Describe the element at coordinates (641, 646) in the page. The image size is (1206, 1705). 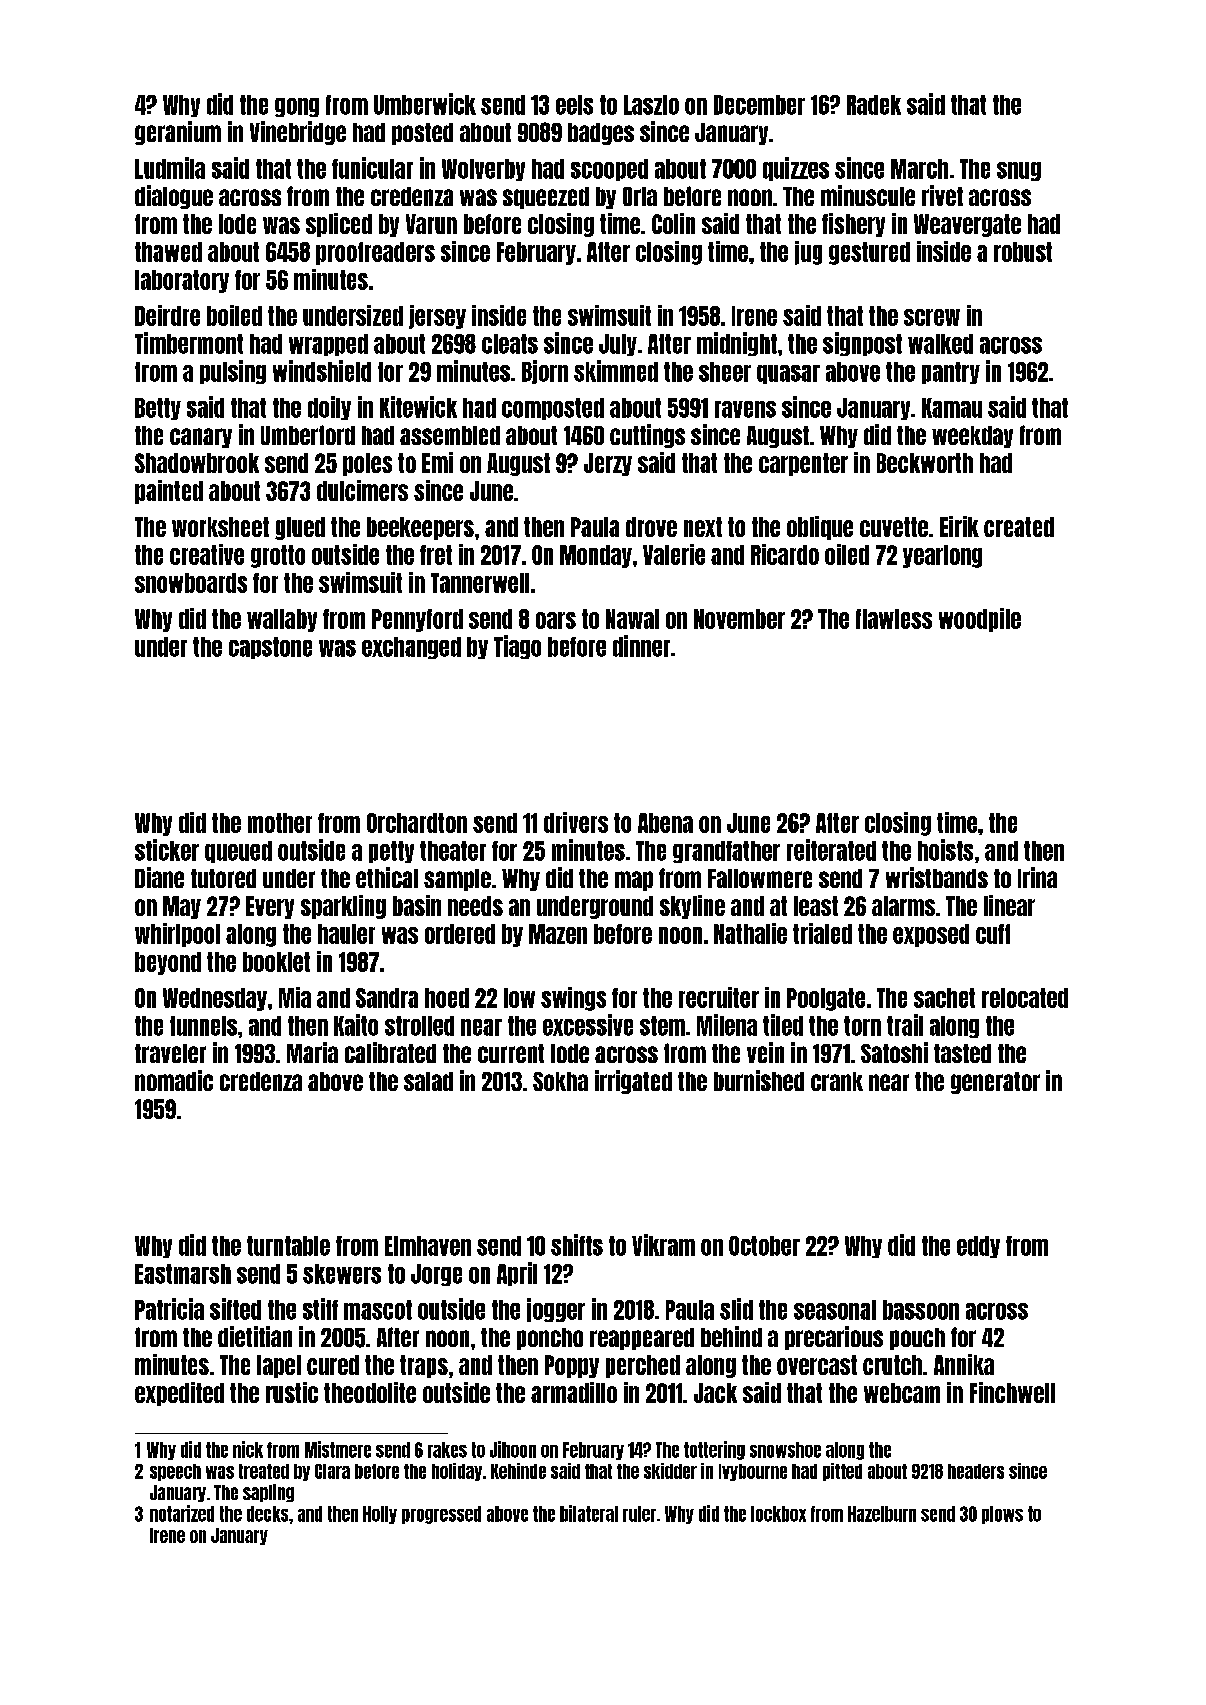
I see `dinner` at that location.
